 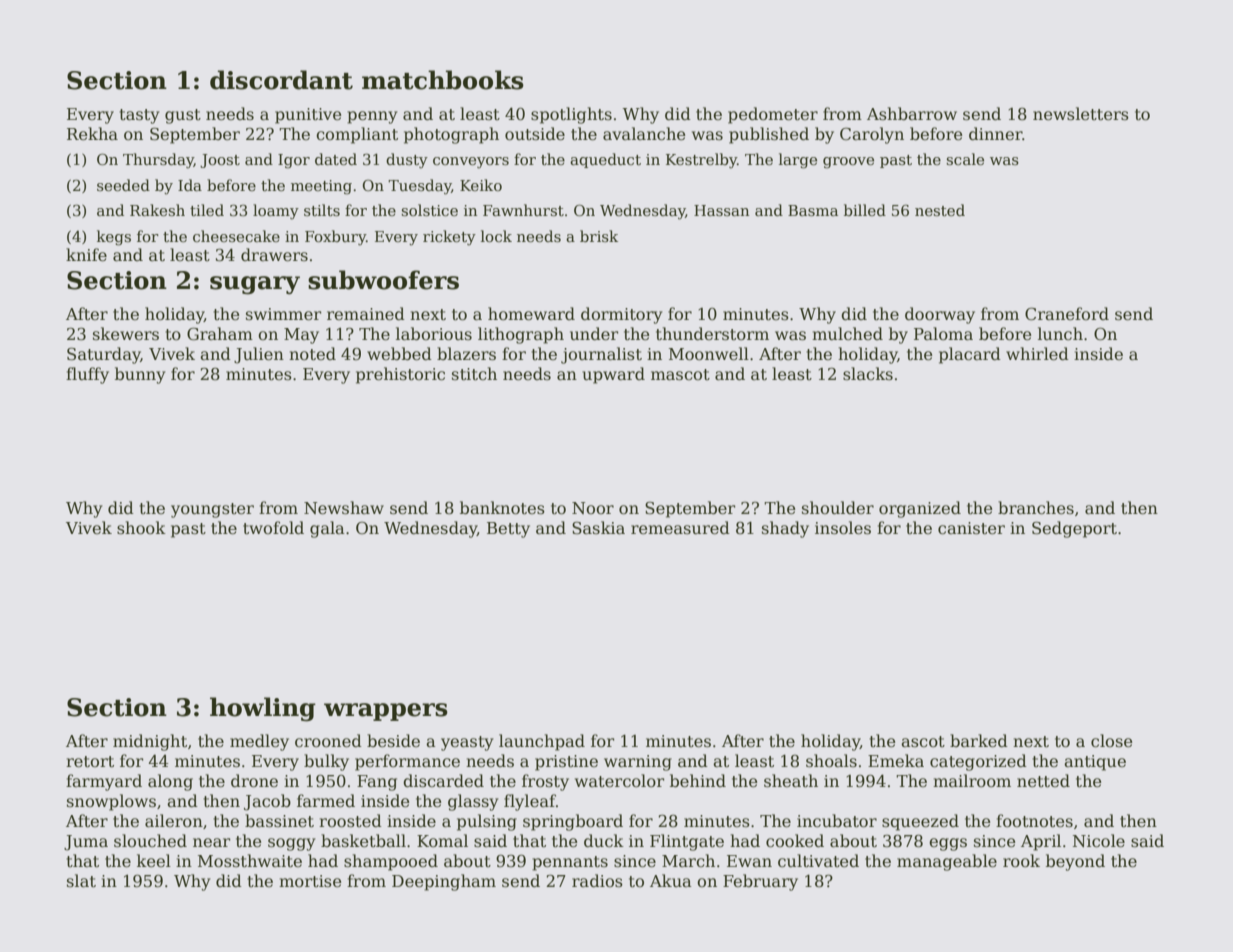 I want to click on gust, so click(x=183, y=116).
